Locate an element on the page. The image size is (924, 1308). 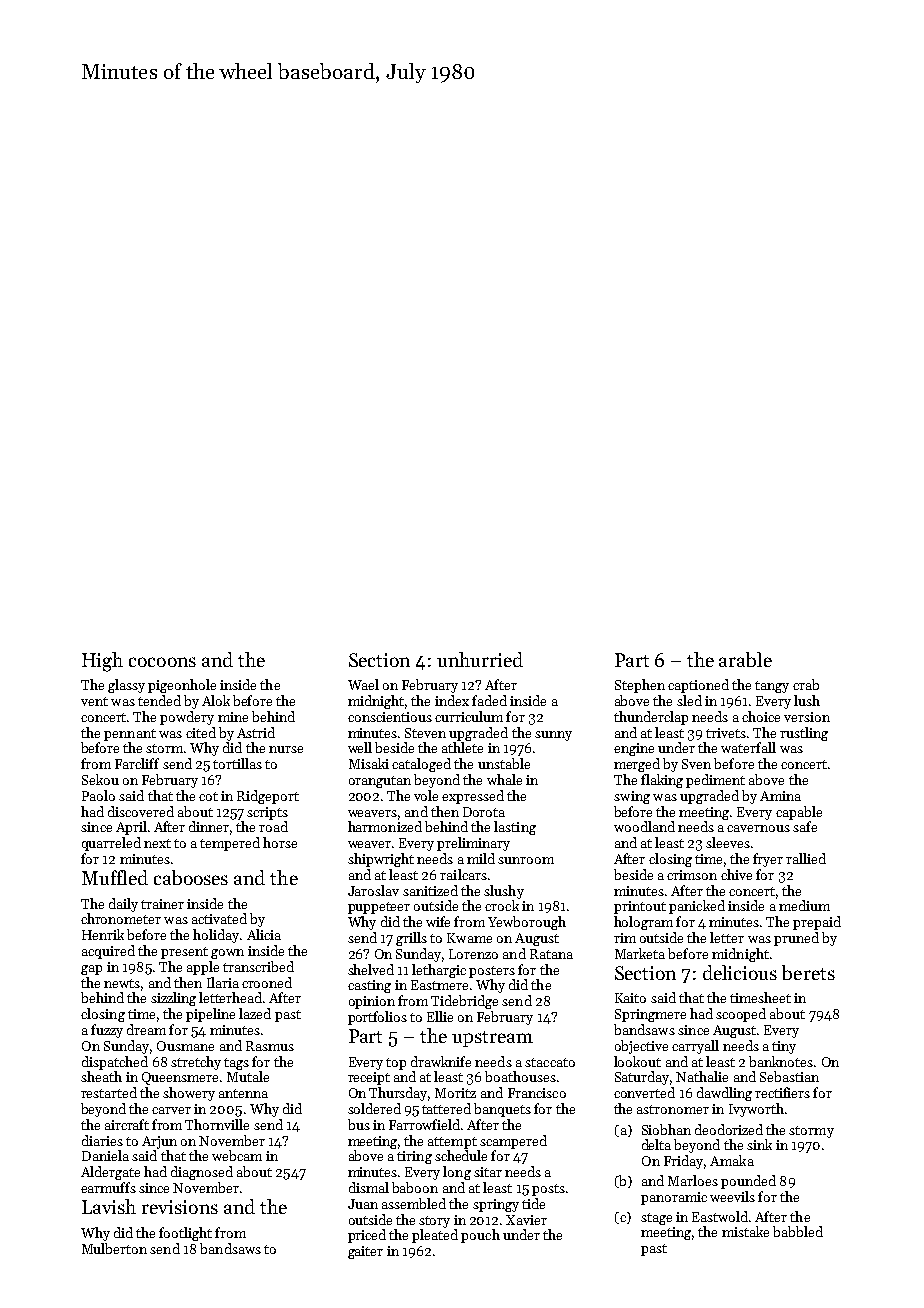
crab is located at coordinates (806, 684).
